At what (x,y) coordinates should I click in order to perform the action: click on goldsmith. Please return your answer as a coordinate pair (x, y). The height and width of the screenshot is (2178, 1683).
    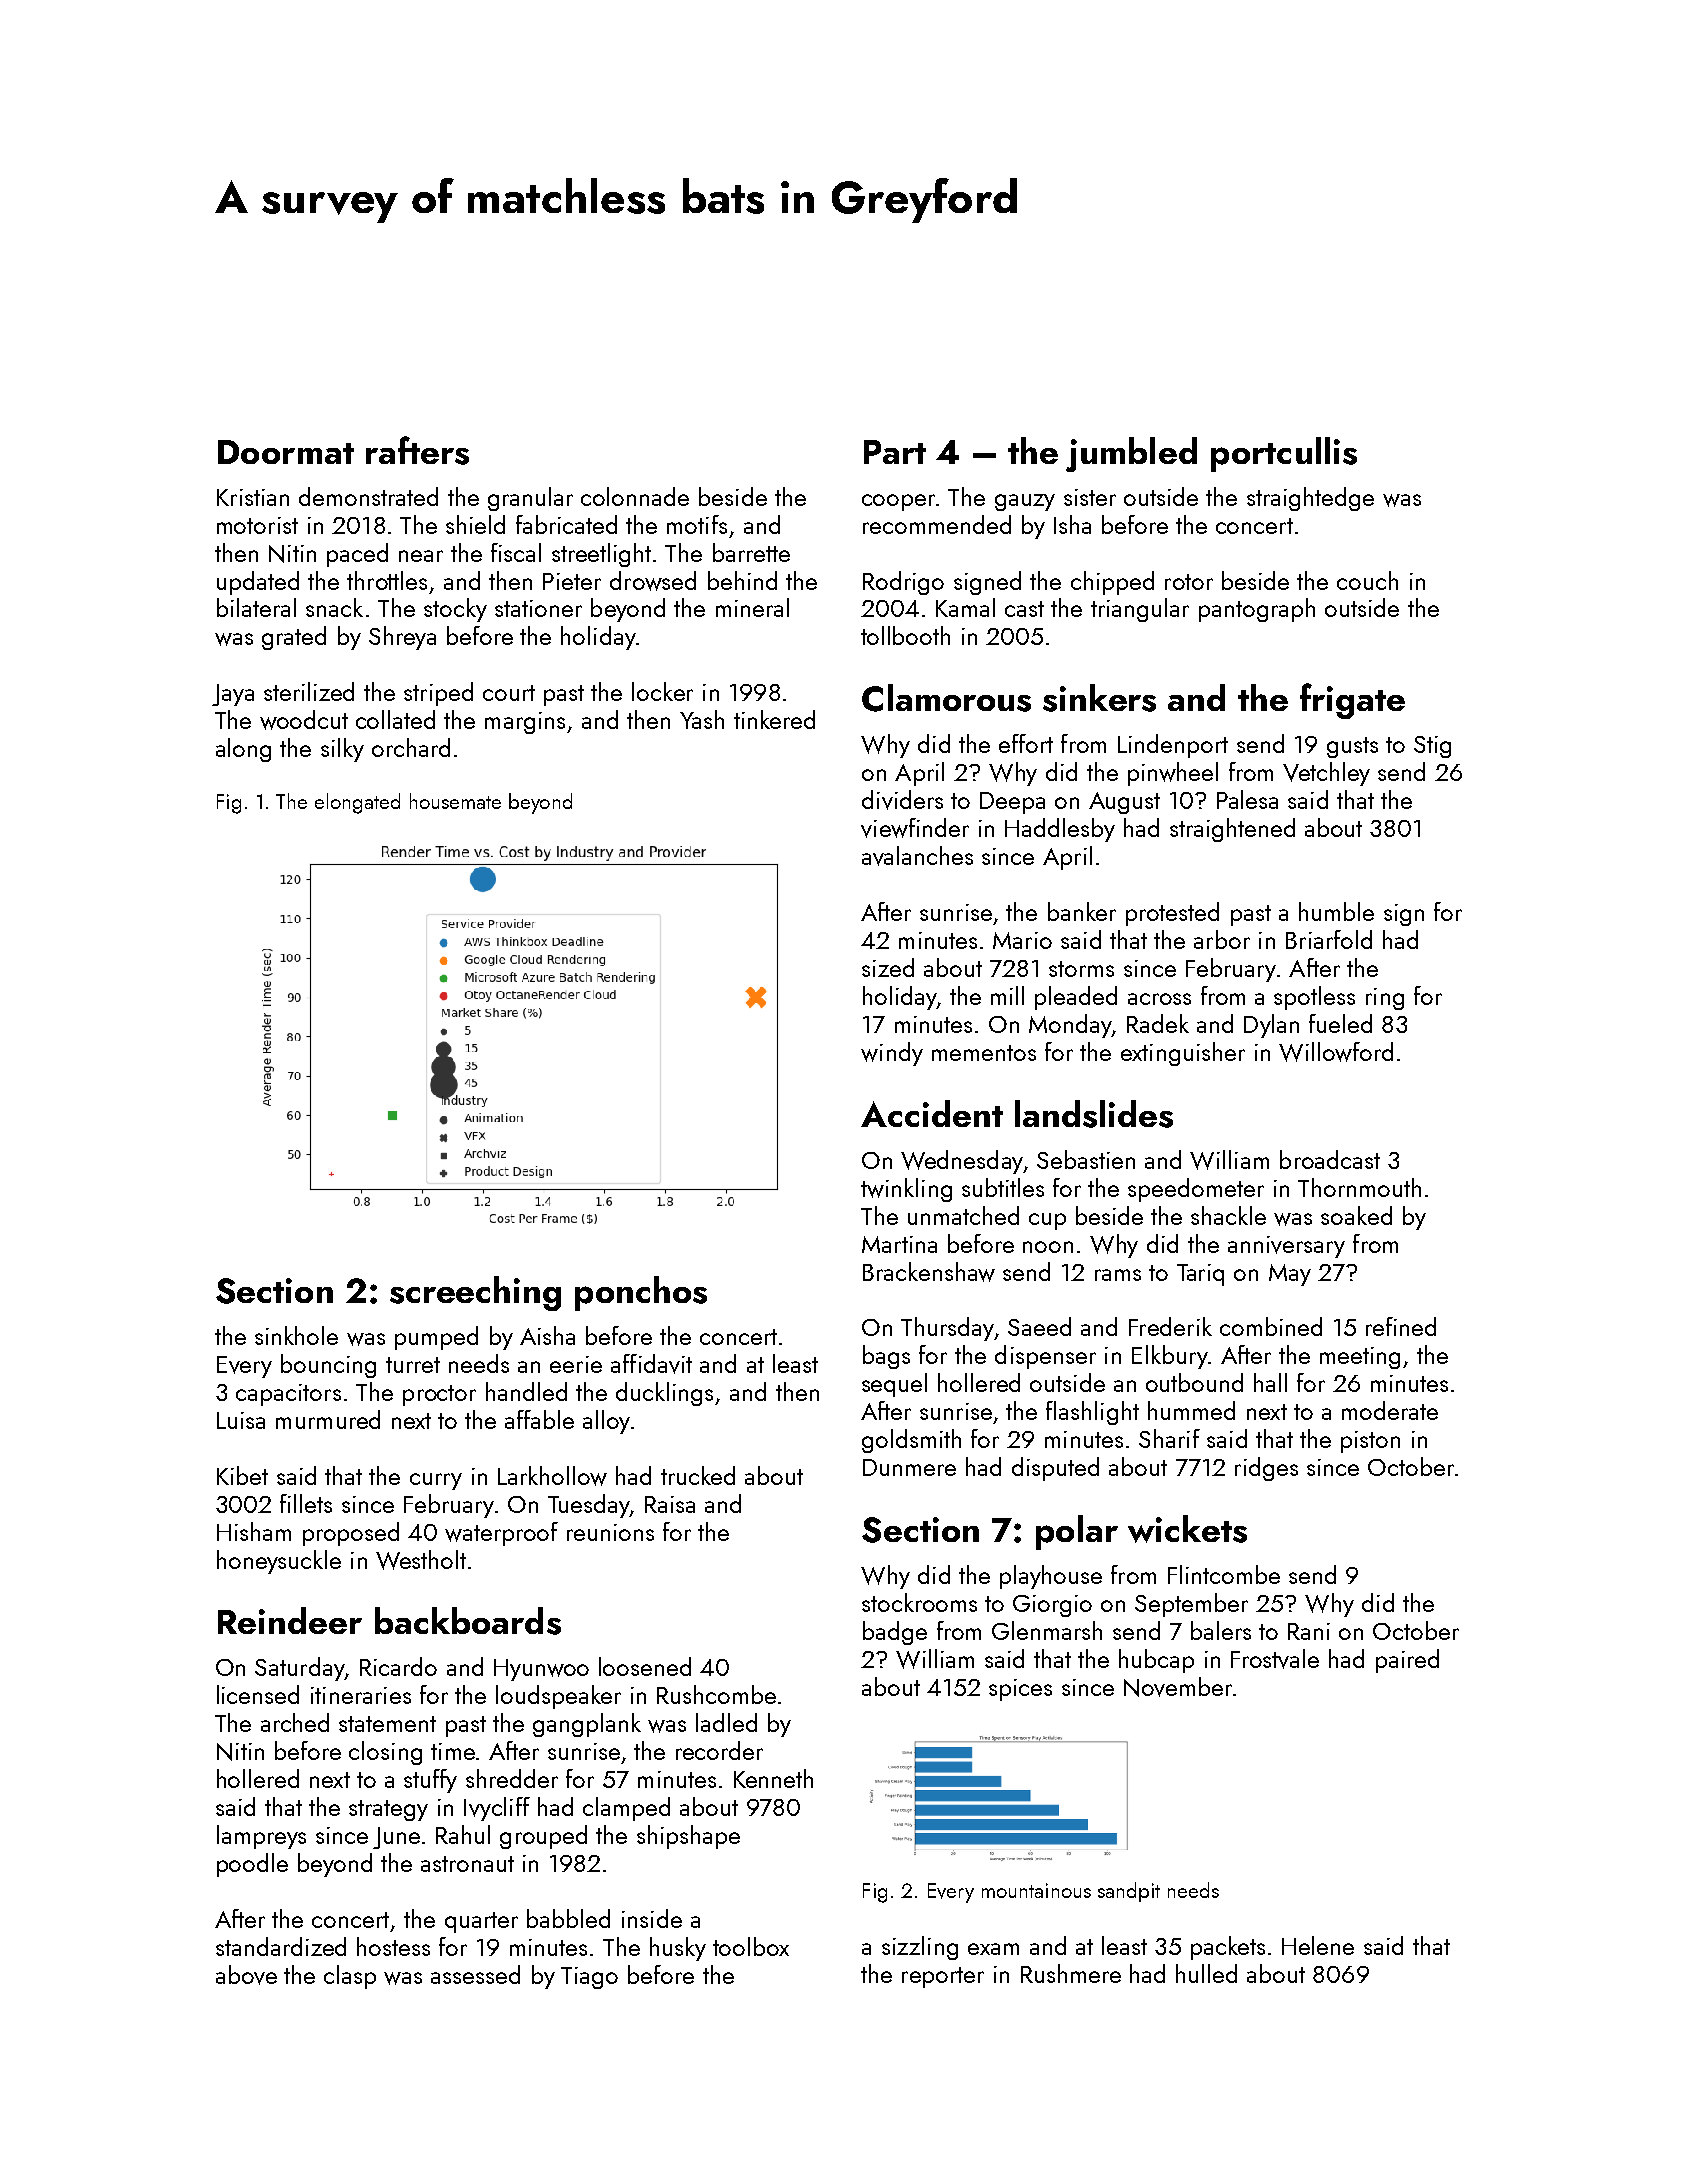
    Looking at the image, I should click on (911, 1441).
